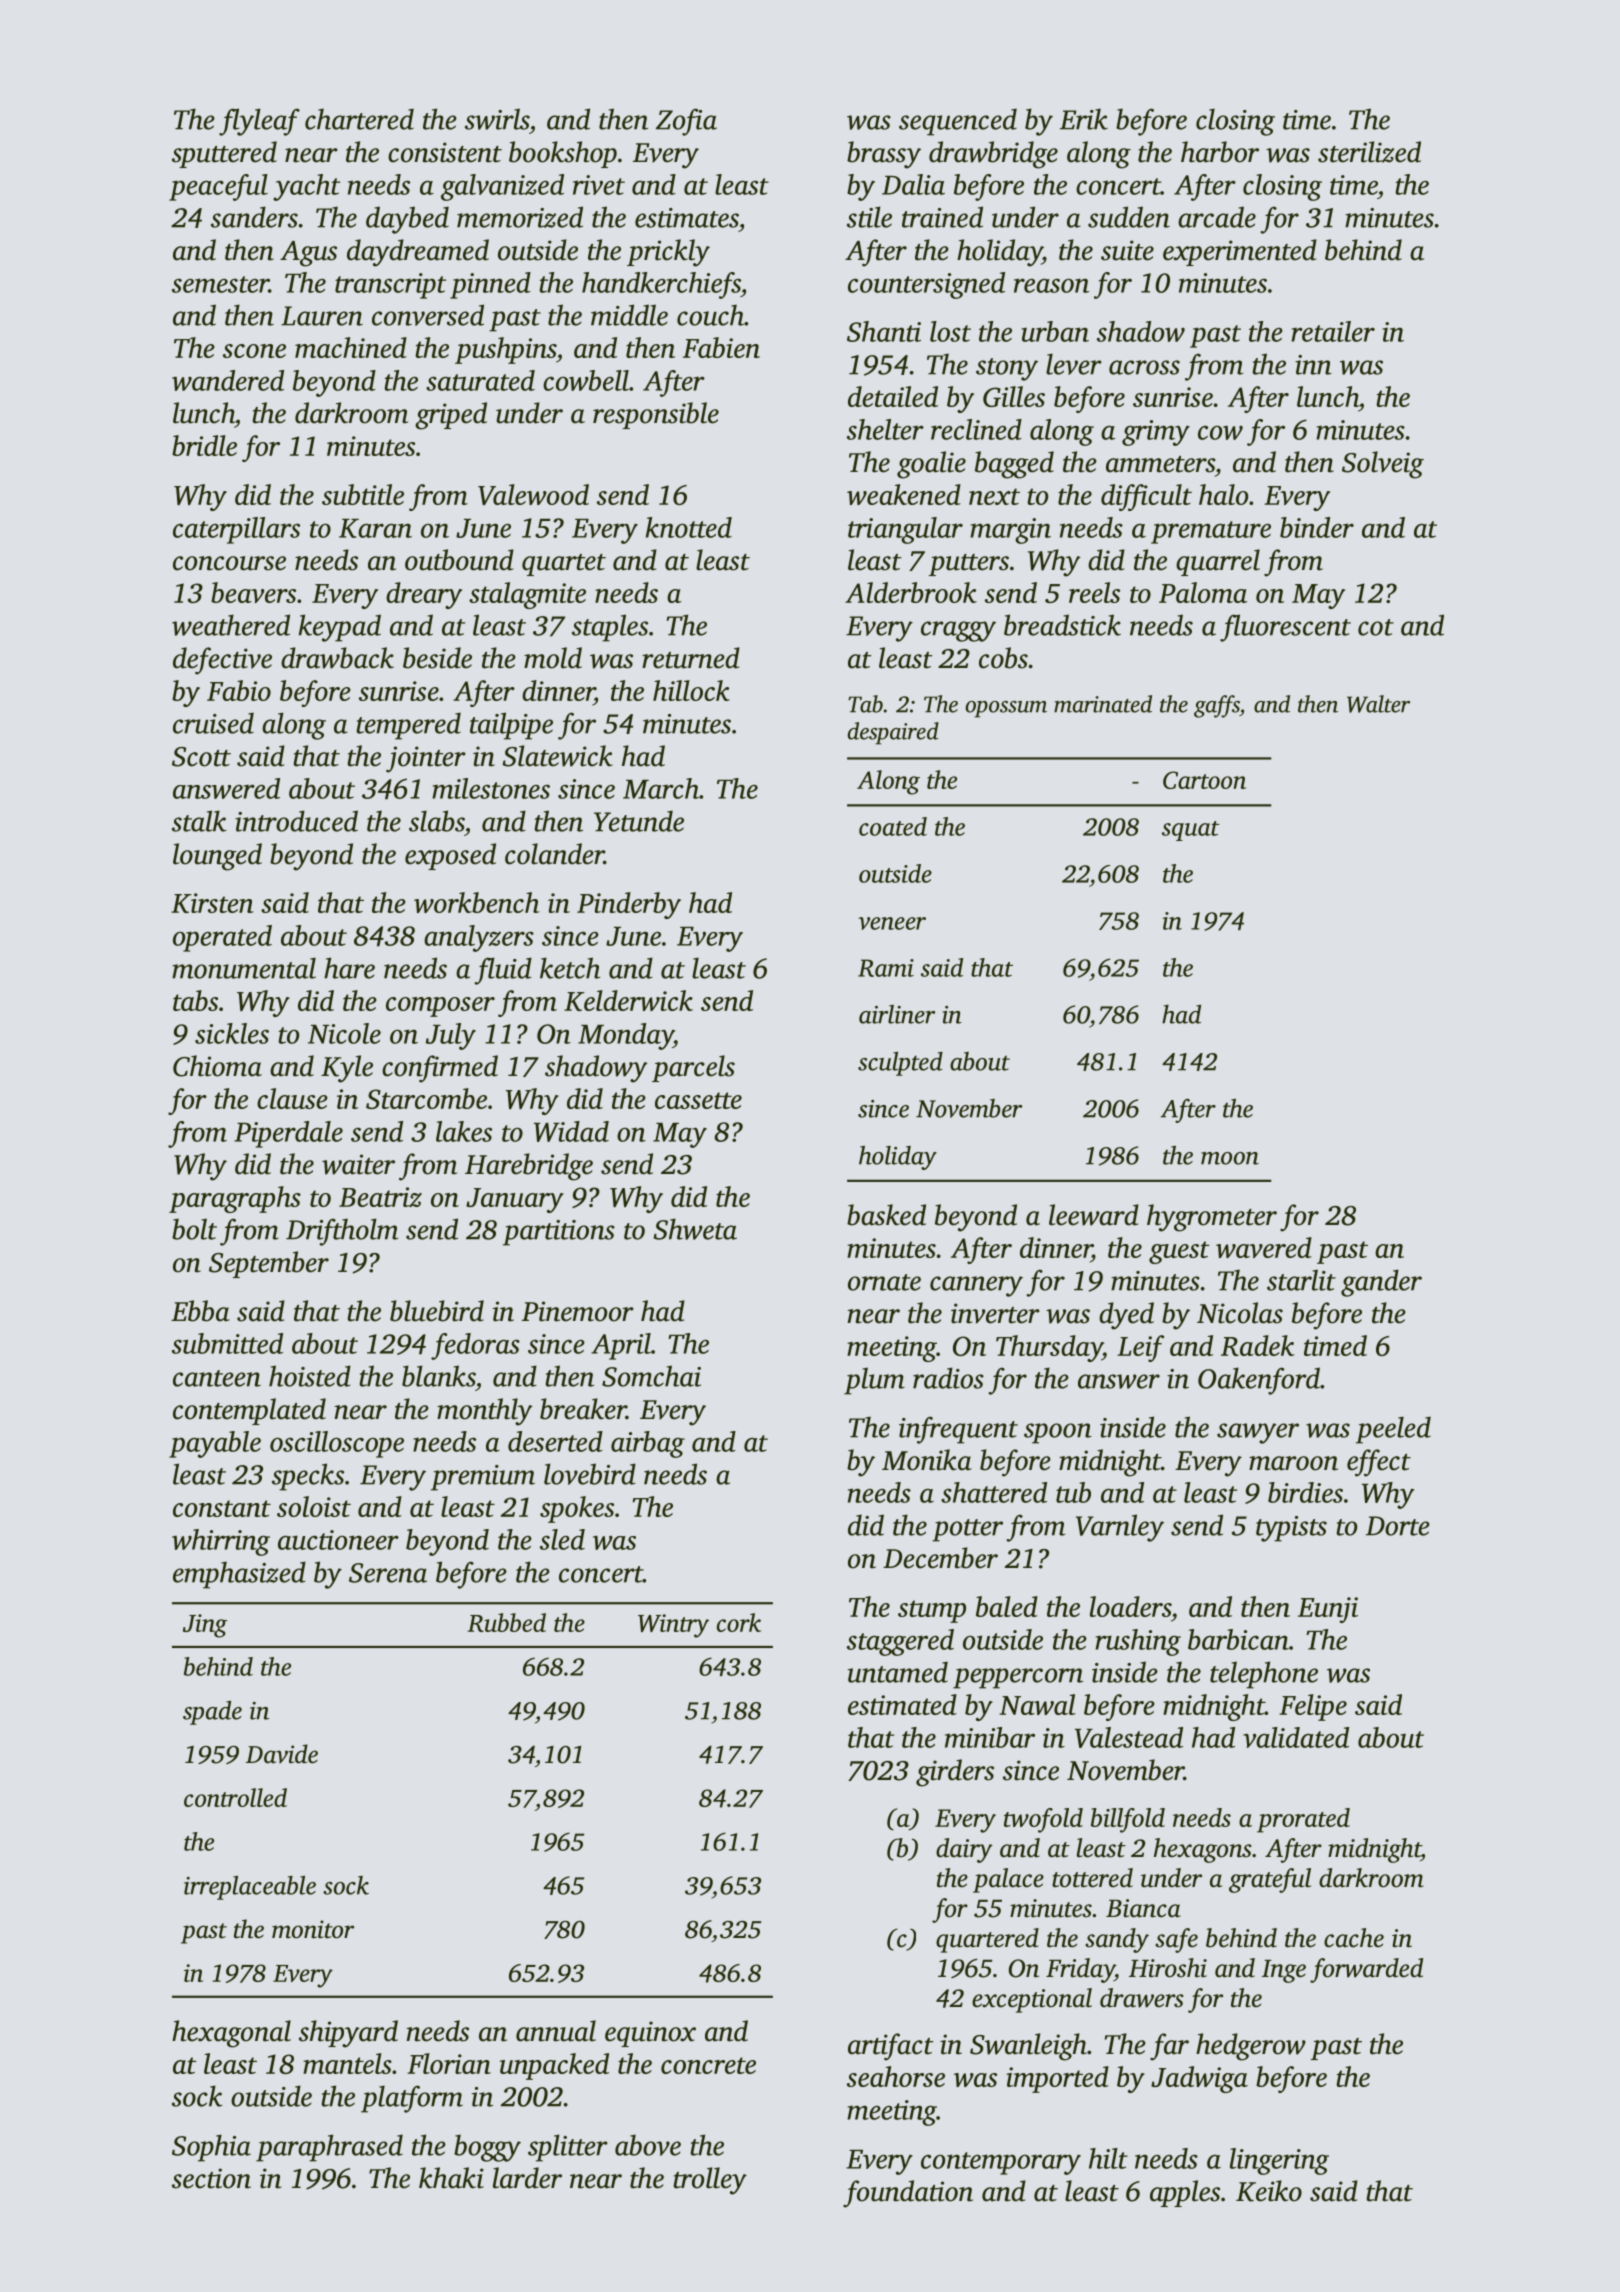 The width and height of the page is (1620, 2292). I want to click on sterilized, so click(1369, 152).
